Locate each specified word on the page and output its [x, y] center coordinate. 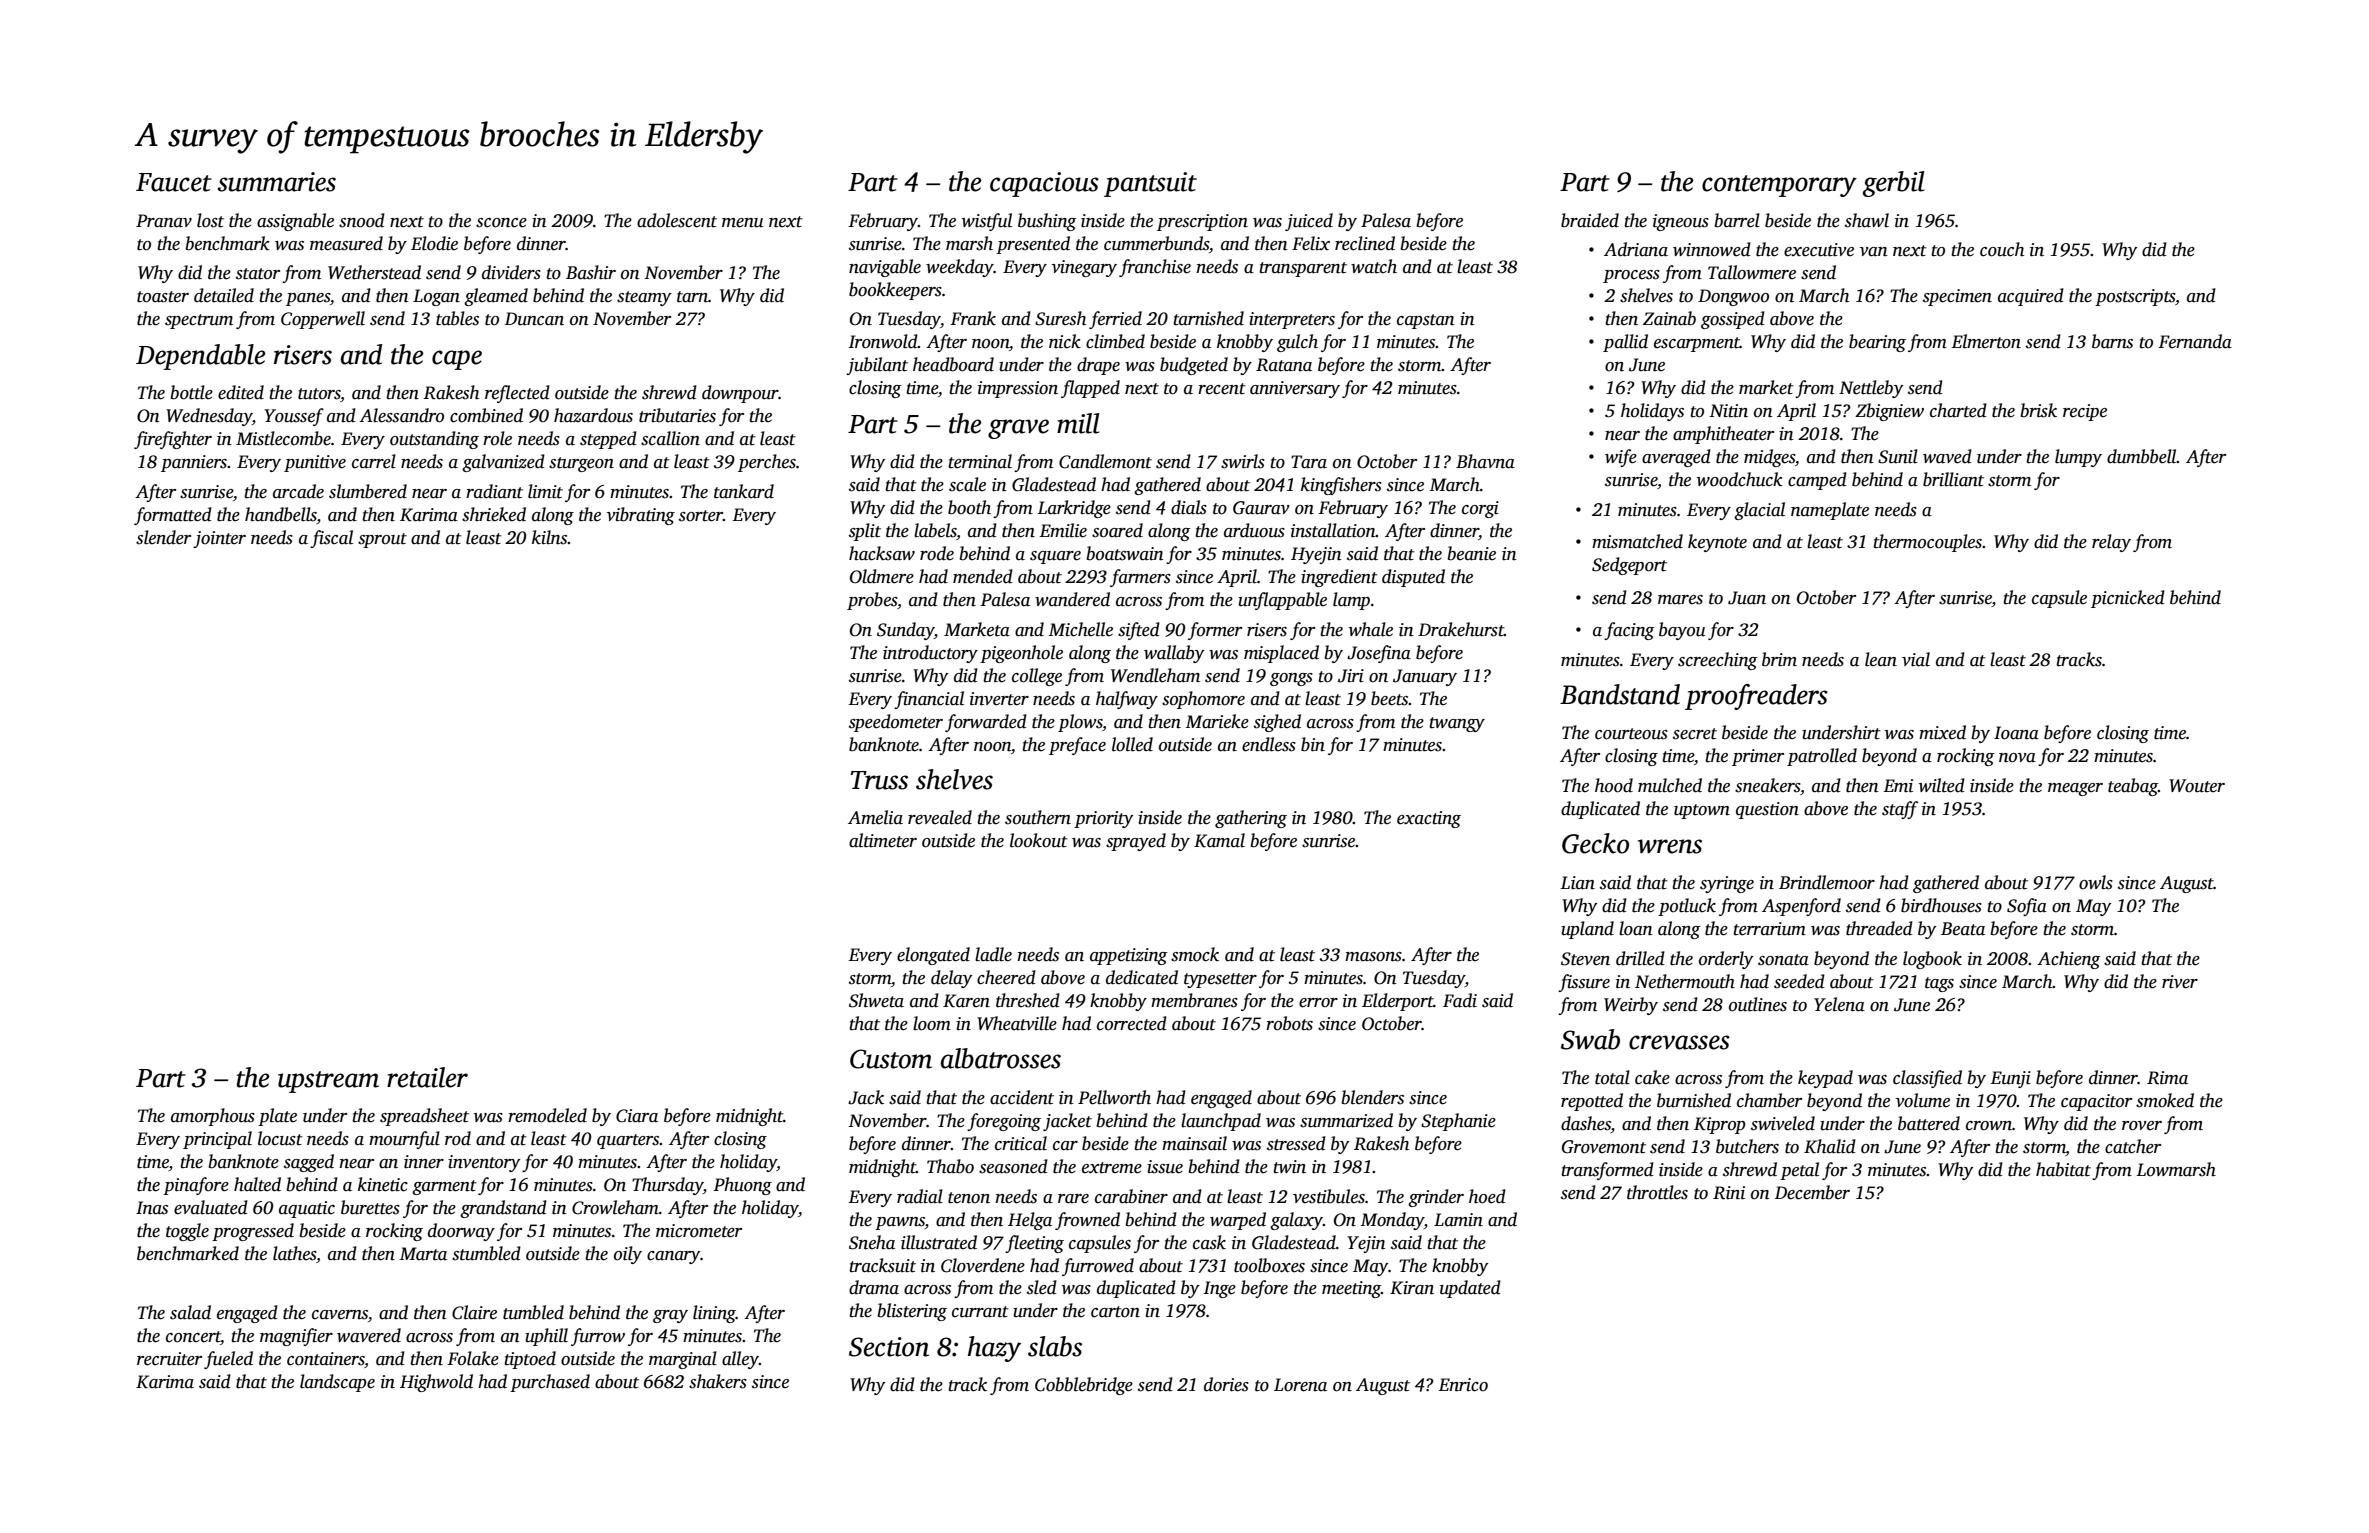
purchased [550, 1383]
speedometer [896, 723]
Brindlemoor [1827, 882]
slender [163, 537]
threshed [1028, 1000]
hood [1614, 785]
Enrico [1463, 1385]
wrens [1670, 846]
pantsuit [1150, 184]
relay [2111, 543]
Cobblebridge [1084, 1386]
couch [2002, 249]
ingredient [1339, 578]
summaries [277, 182]
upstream [328, 1082]
